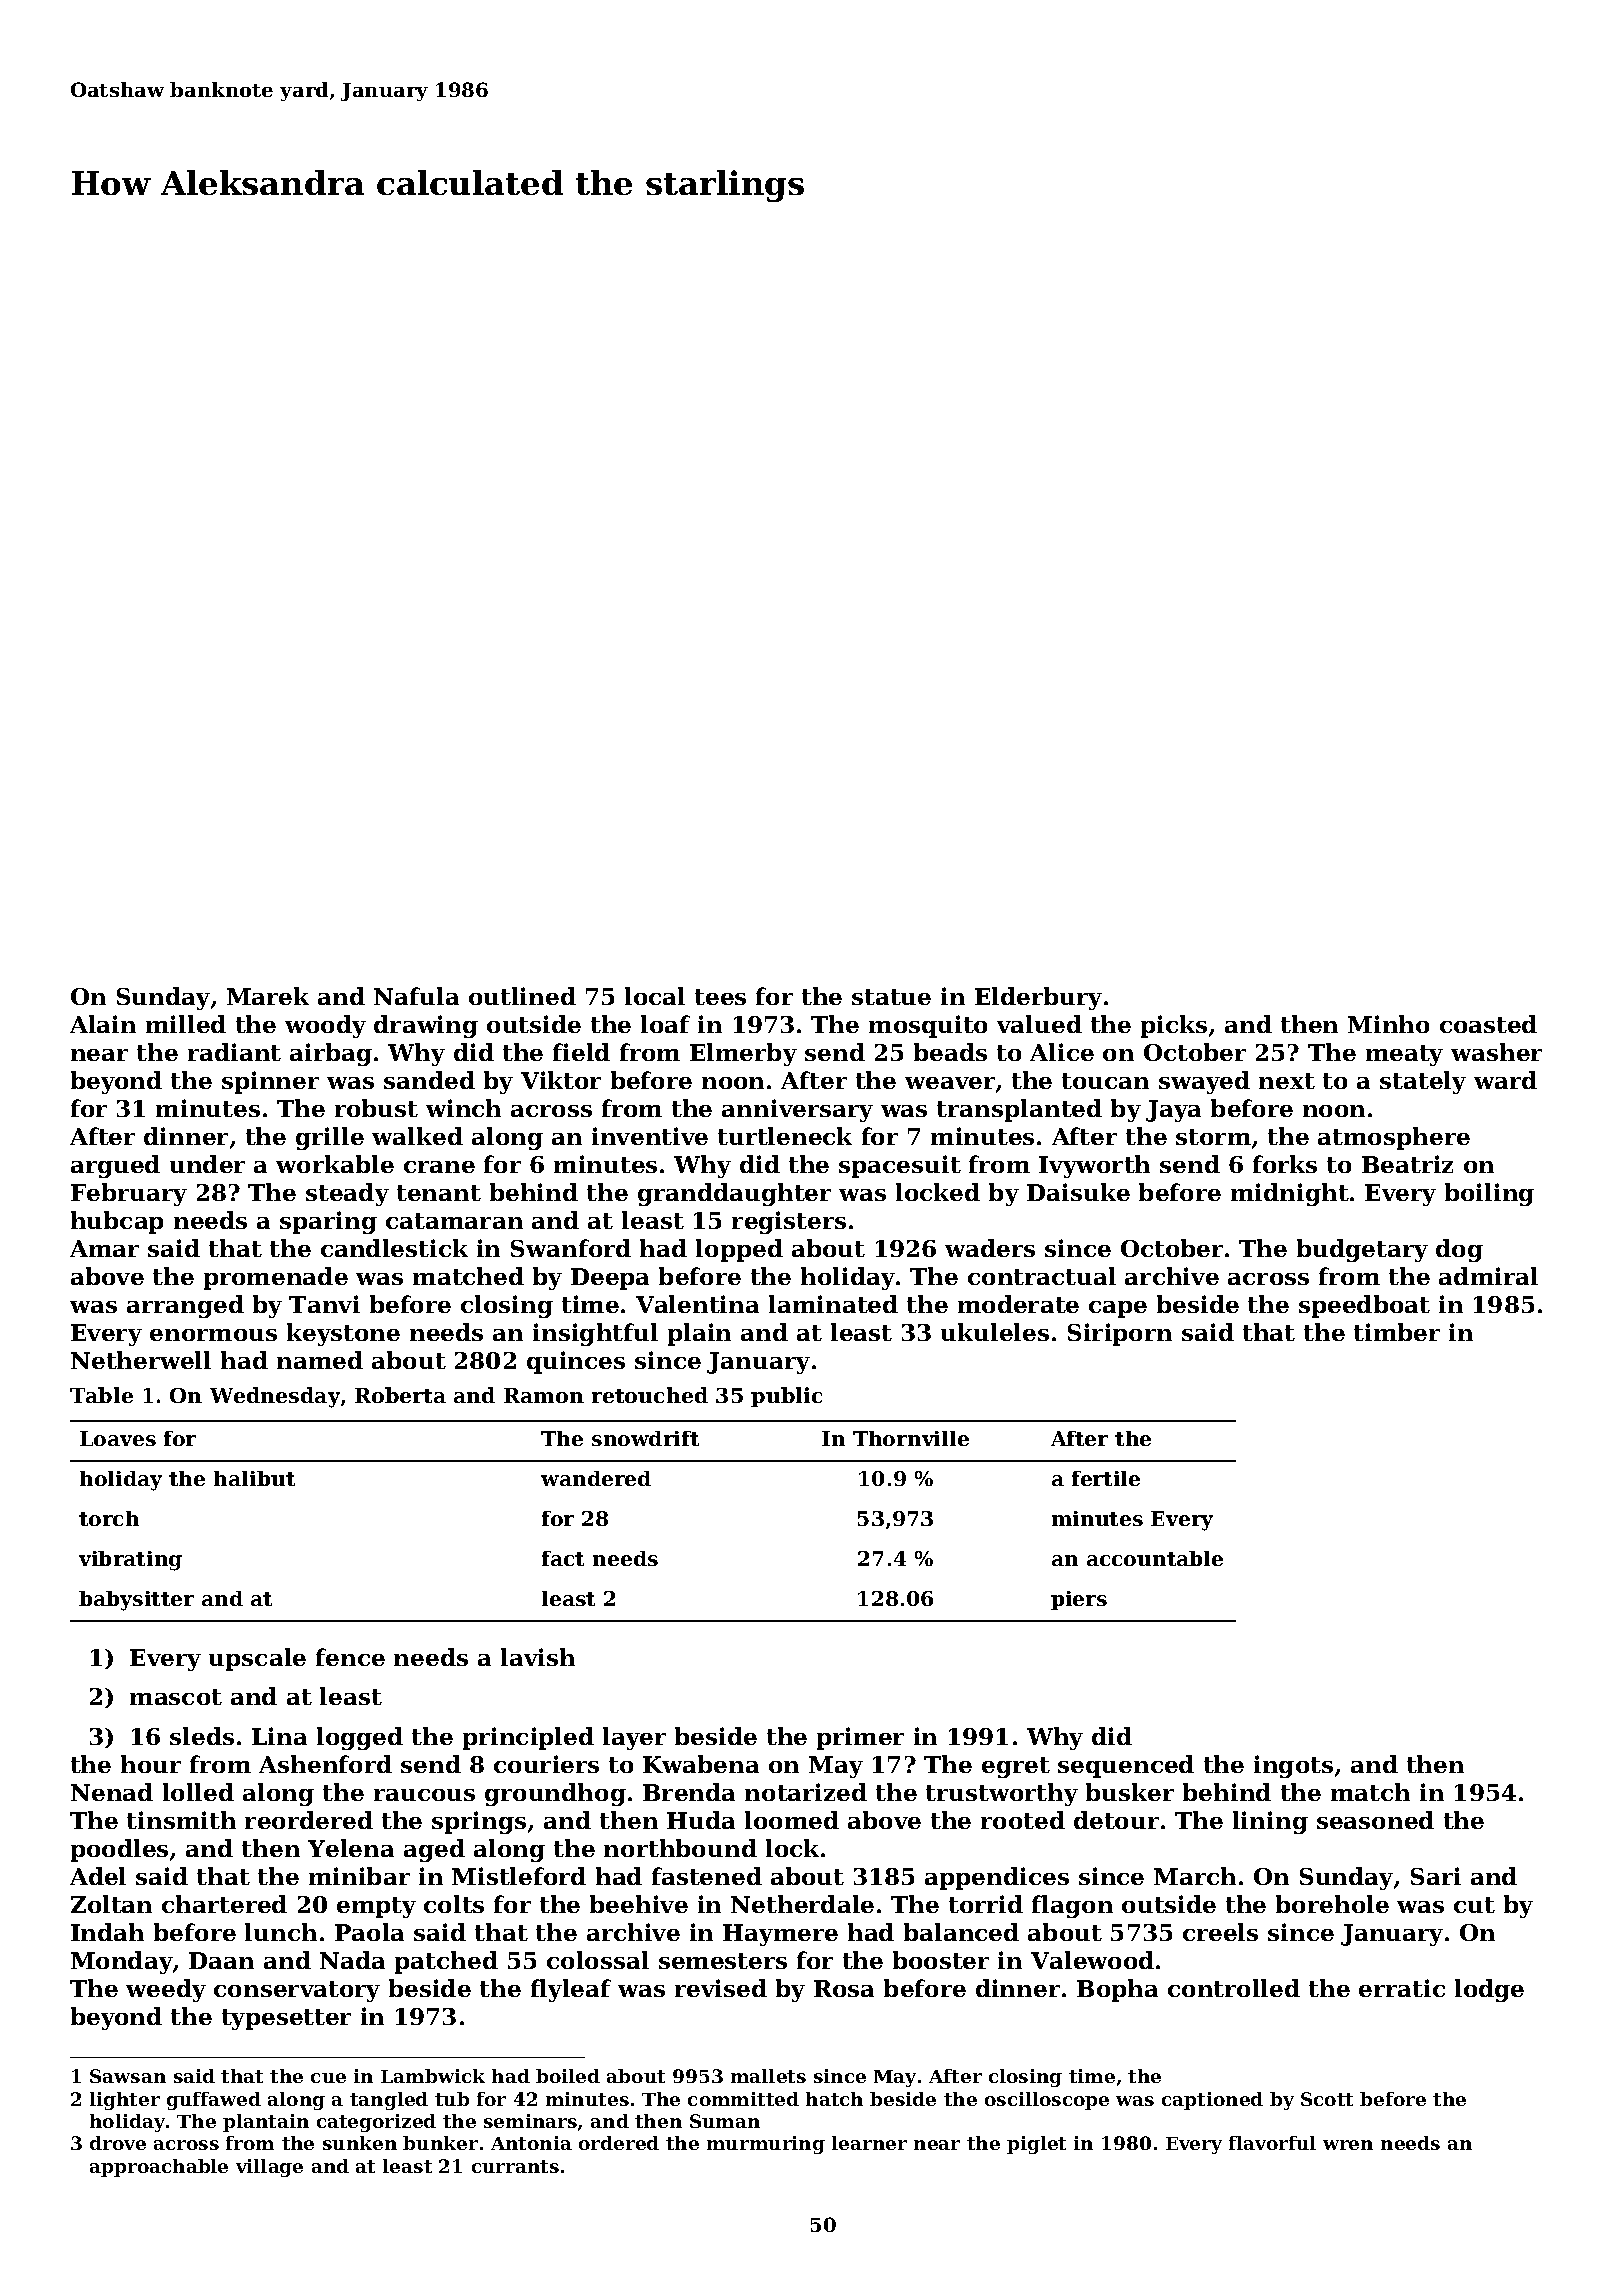 Image resolution: width=1620 pixels, height=2292 pixels. I want to click on halibut, so click(254, 1478).
